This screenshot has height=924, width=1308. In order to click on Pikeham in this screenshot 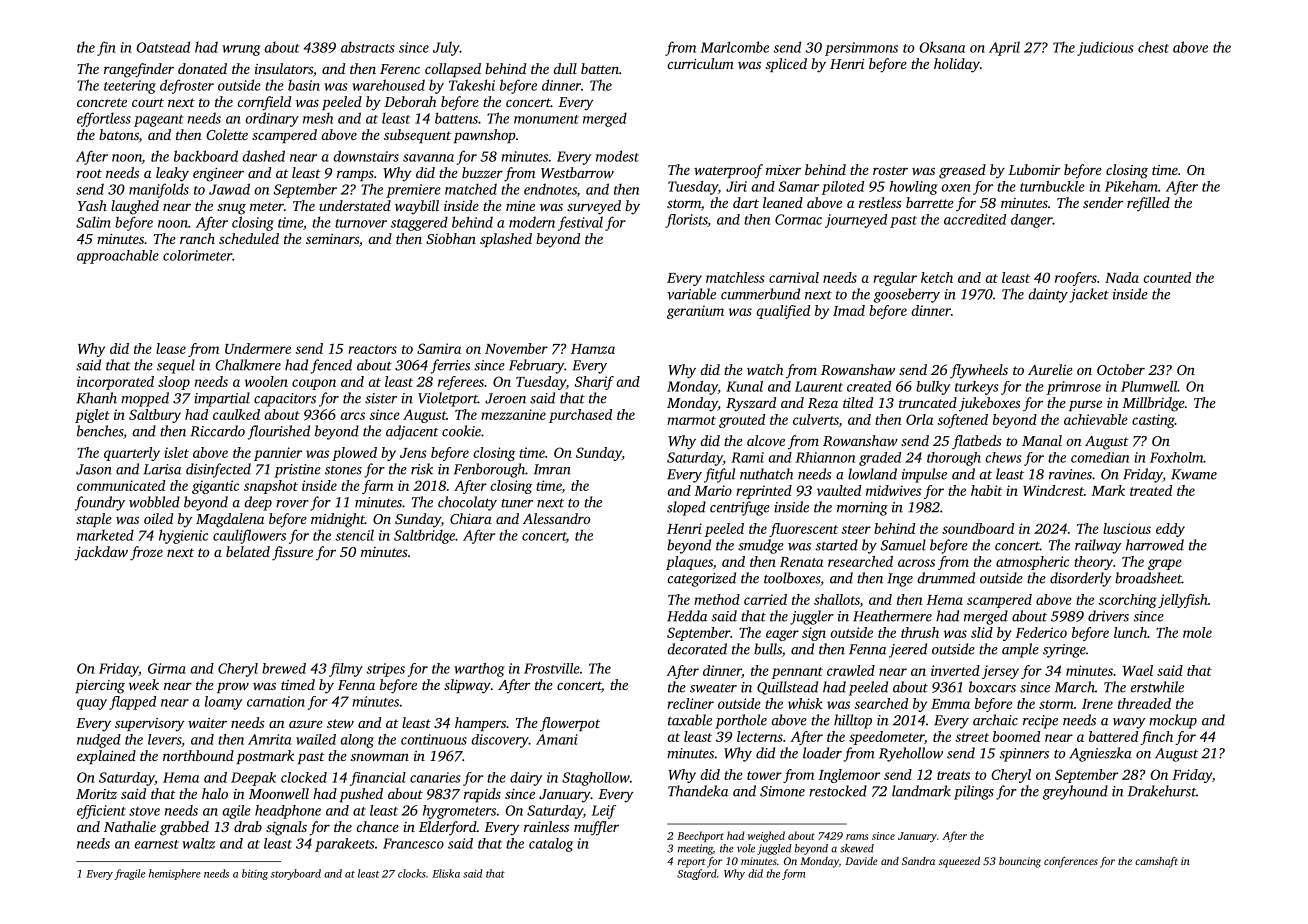, I will do `click(1131, 186)`.
